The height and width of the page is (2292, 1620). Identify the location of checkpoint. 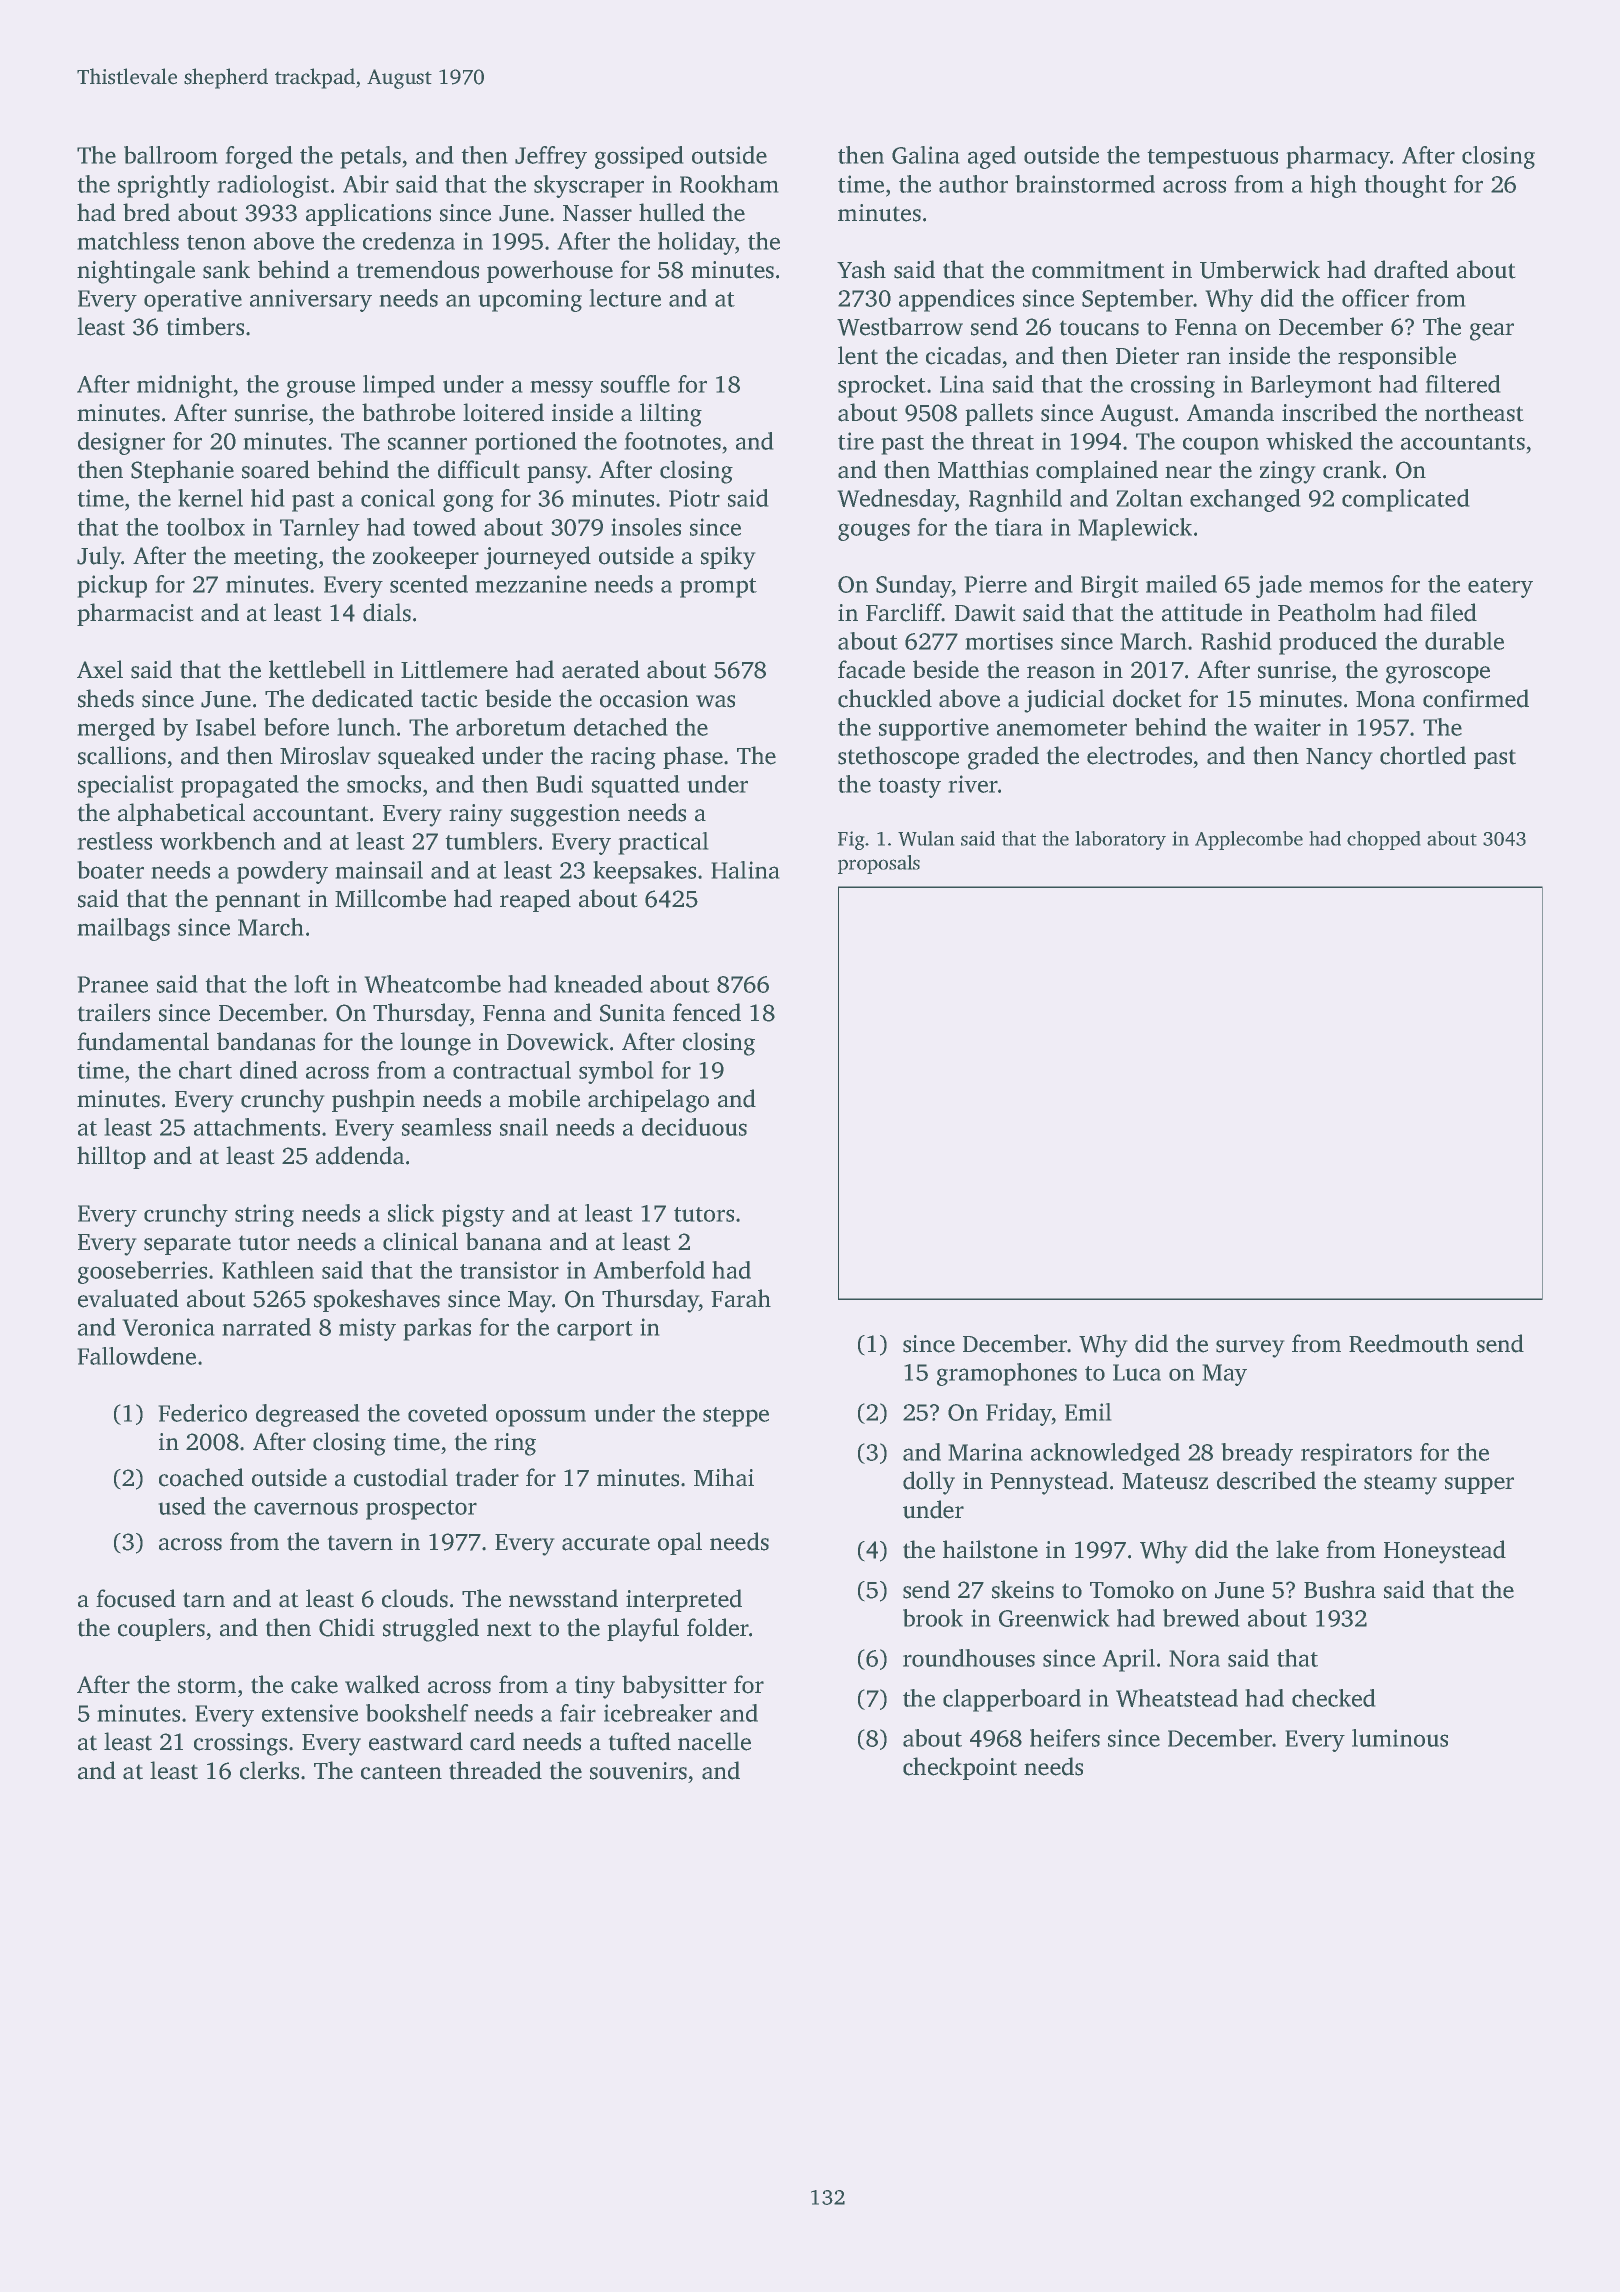
(960, 1768).
